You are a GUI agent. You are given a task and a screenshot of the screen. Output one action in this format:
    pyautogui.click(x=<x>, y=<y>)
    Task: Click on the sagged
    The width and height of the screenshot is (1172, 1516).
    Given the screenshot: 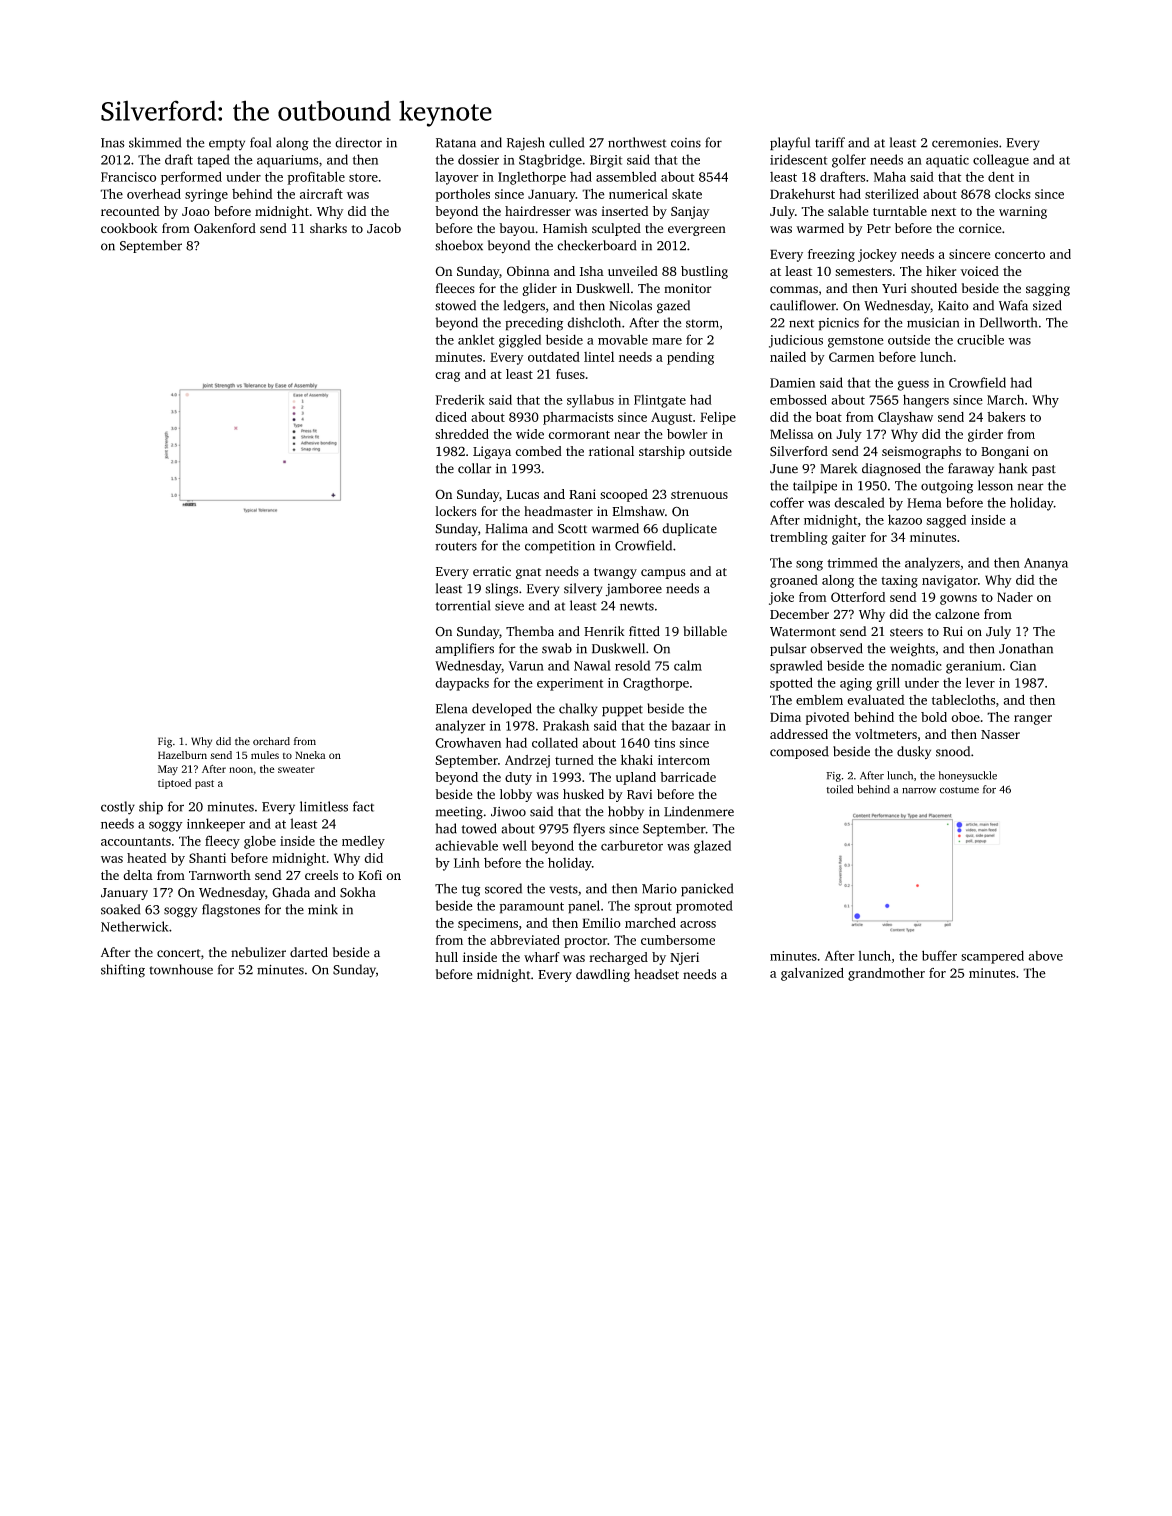 What is the action you would take?
    pyautogui.click(x=946, y=521)
